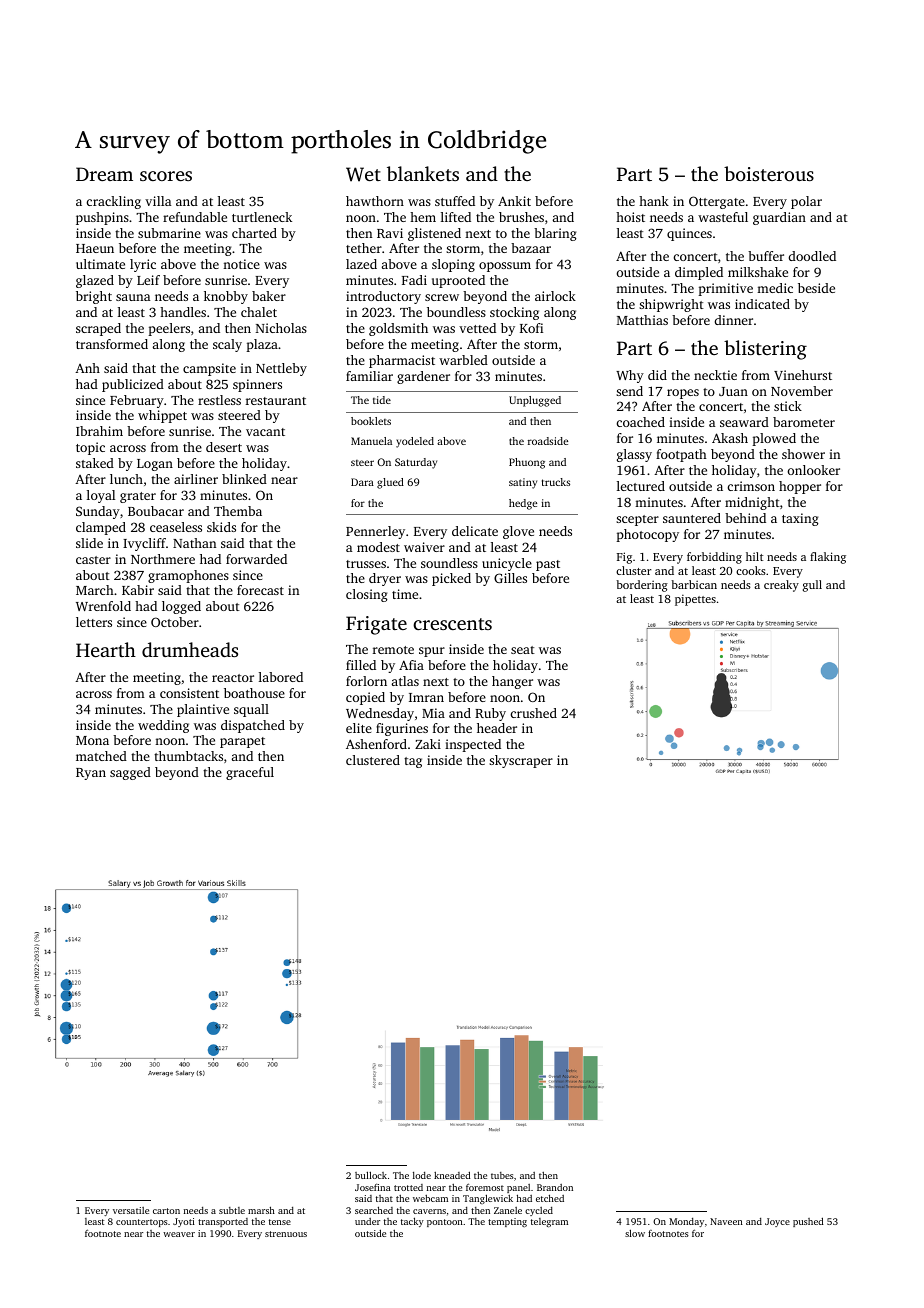 The width and height of the screenshot is (924, 1308). Describe the element at coordinates (163, 726) in the screenshot. I see `wedding` at that location.
